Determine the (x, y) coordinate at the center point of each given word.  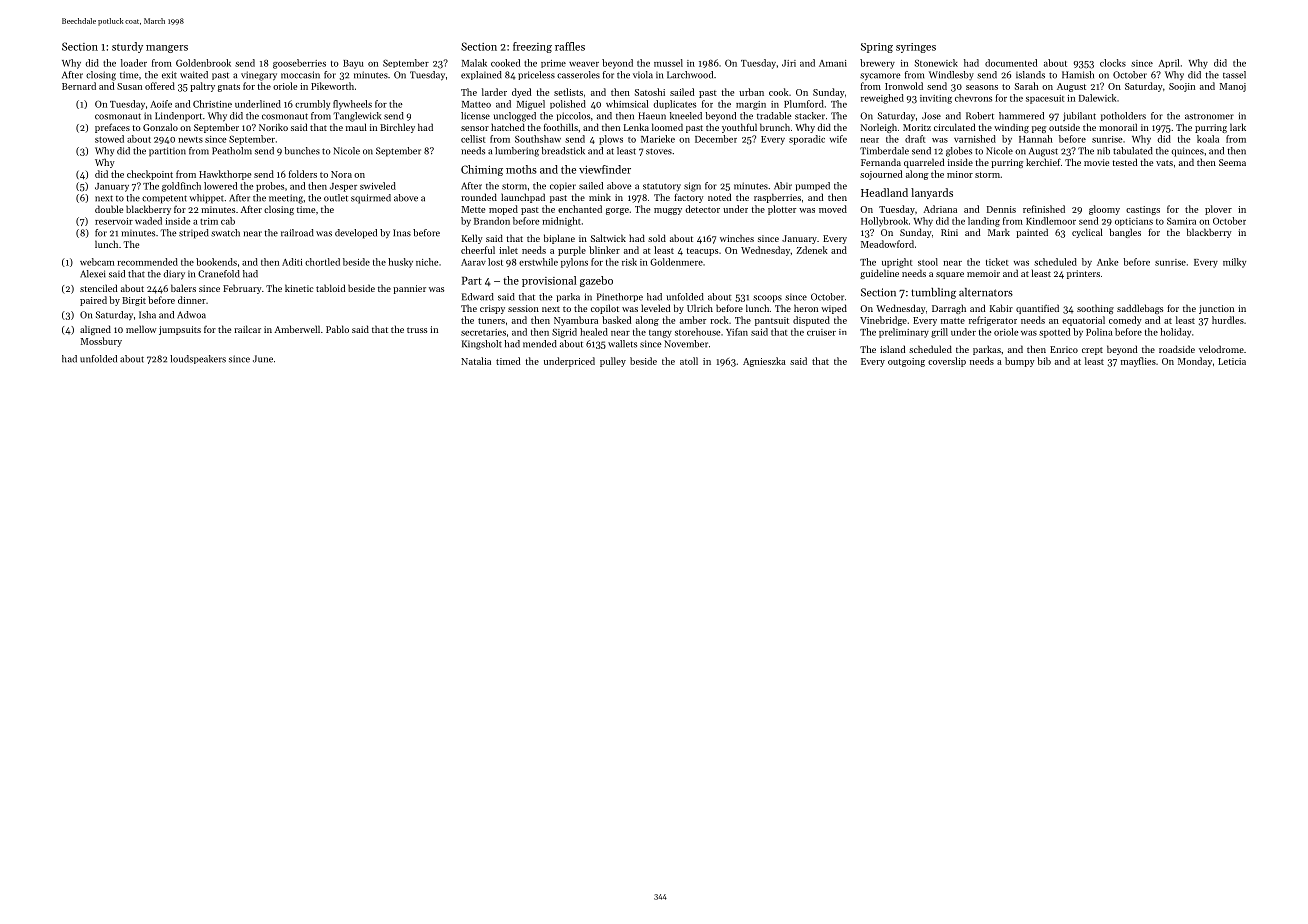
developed (356, 234)
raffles (570, 46)
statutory (662, 187)
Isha (147, 315)
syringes (916, 48)
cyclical (1087, 233)
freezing (532, 47)
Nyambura (576, 321)
